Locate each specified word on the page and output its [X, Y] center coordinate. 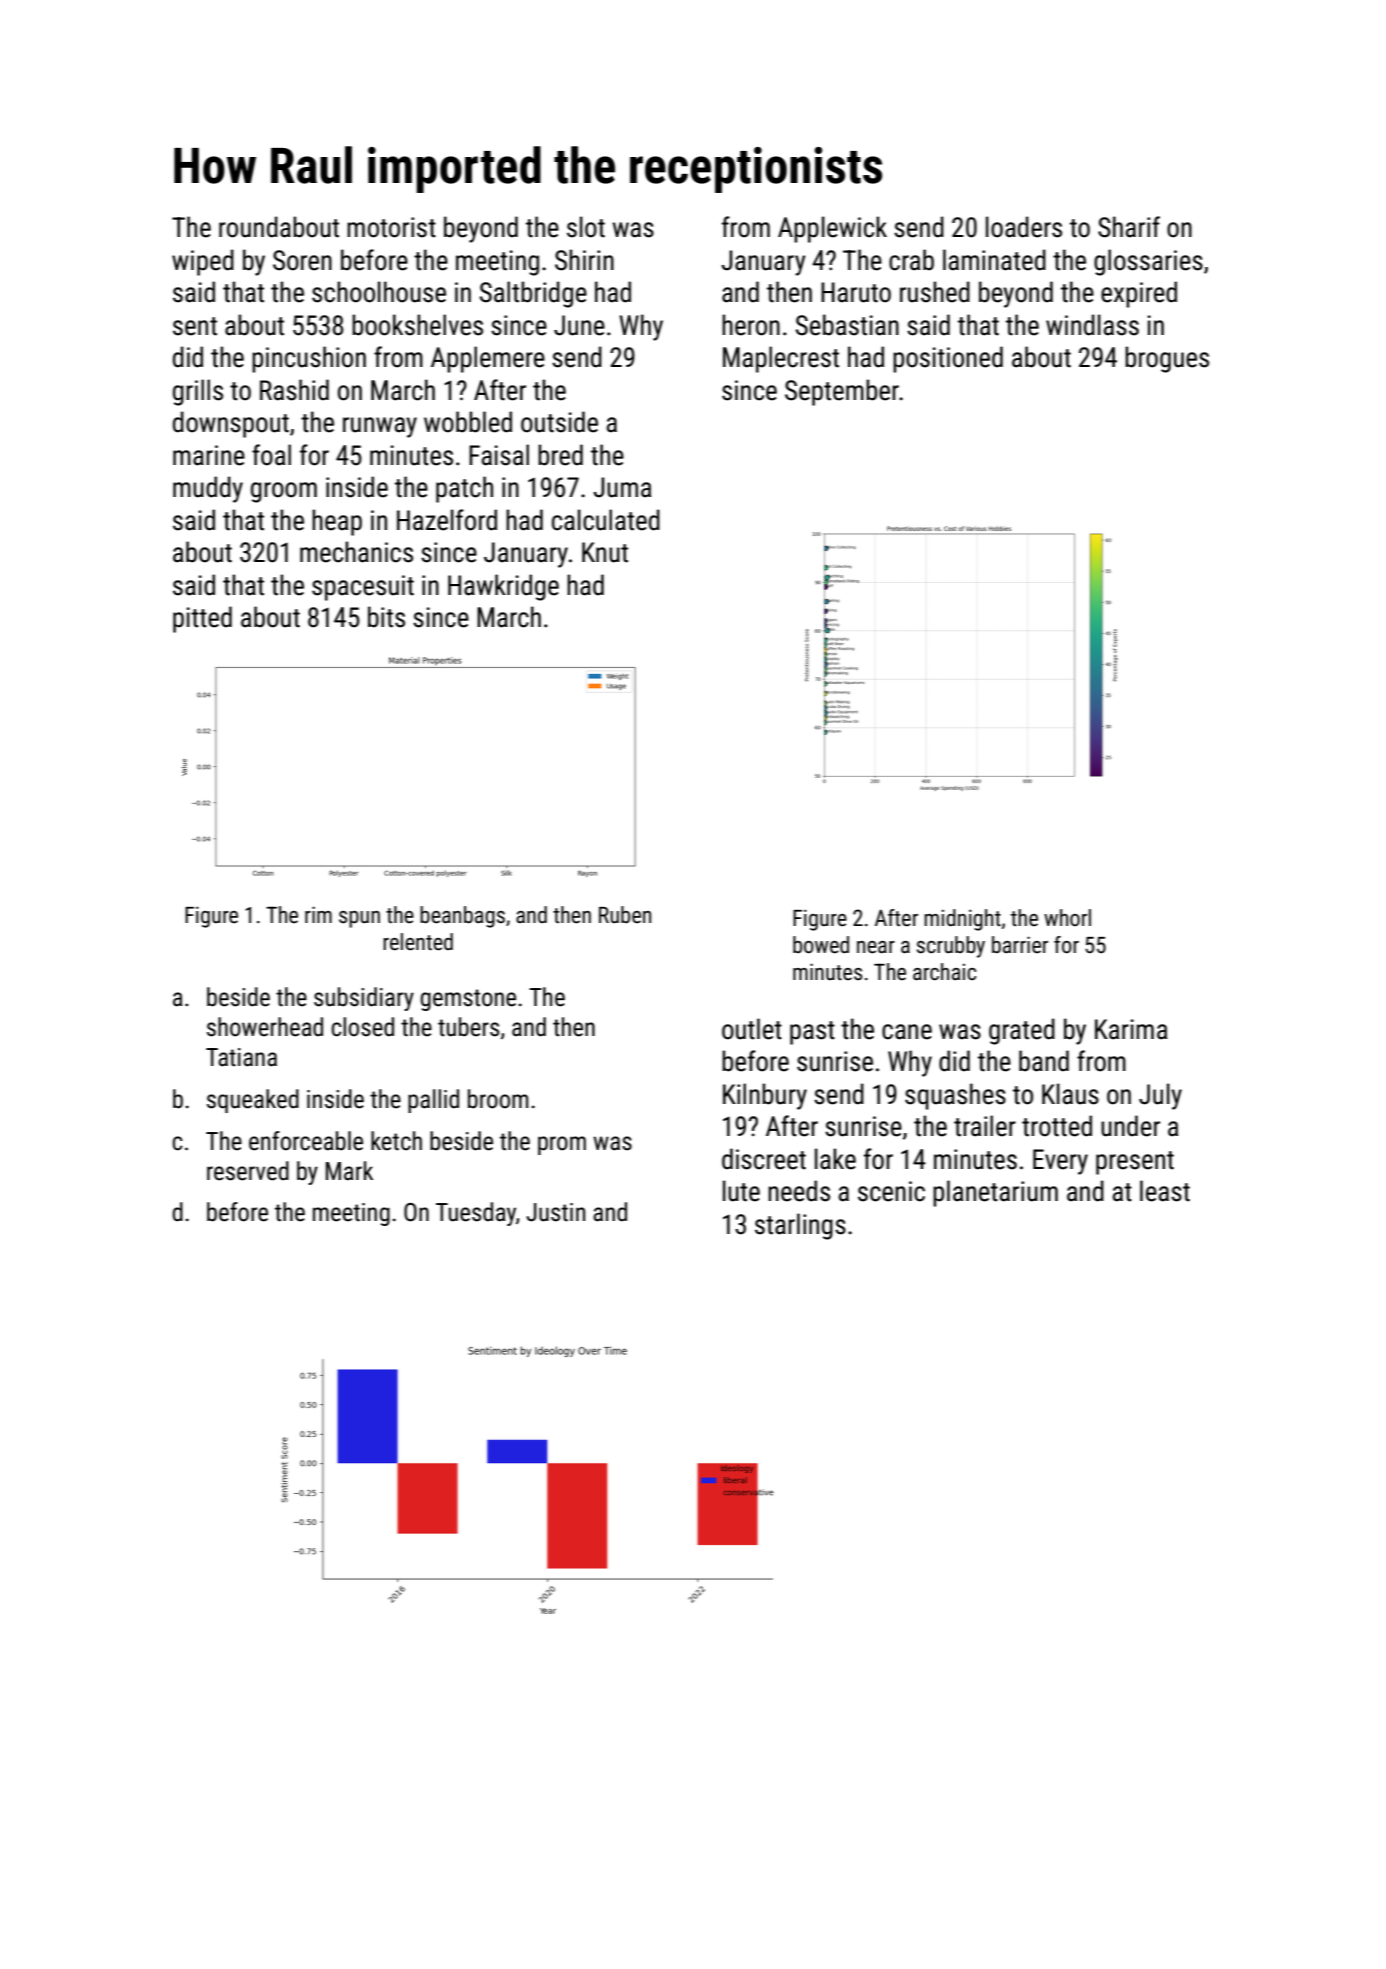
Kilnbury [765, 1096]
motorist [391, 227]
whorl [1067, 917]
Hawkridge [503, 587]
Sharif [1129, 227]
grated [1022, 1031]
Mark [349, 1171]
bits [386, 617]
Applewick [832, 229]
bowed [821, 945]
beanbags [462, 917]
